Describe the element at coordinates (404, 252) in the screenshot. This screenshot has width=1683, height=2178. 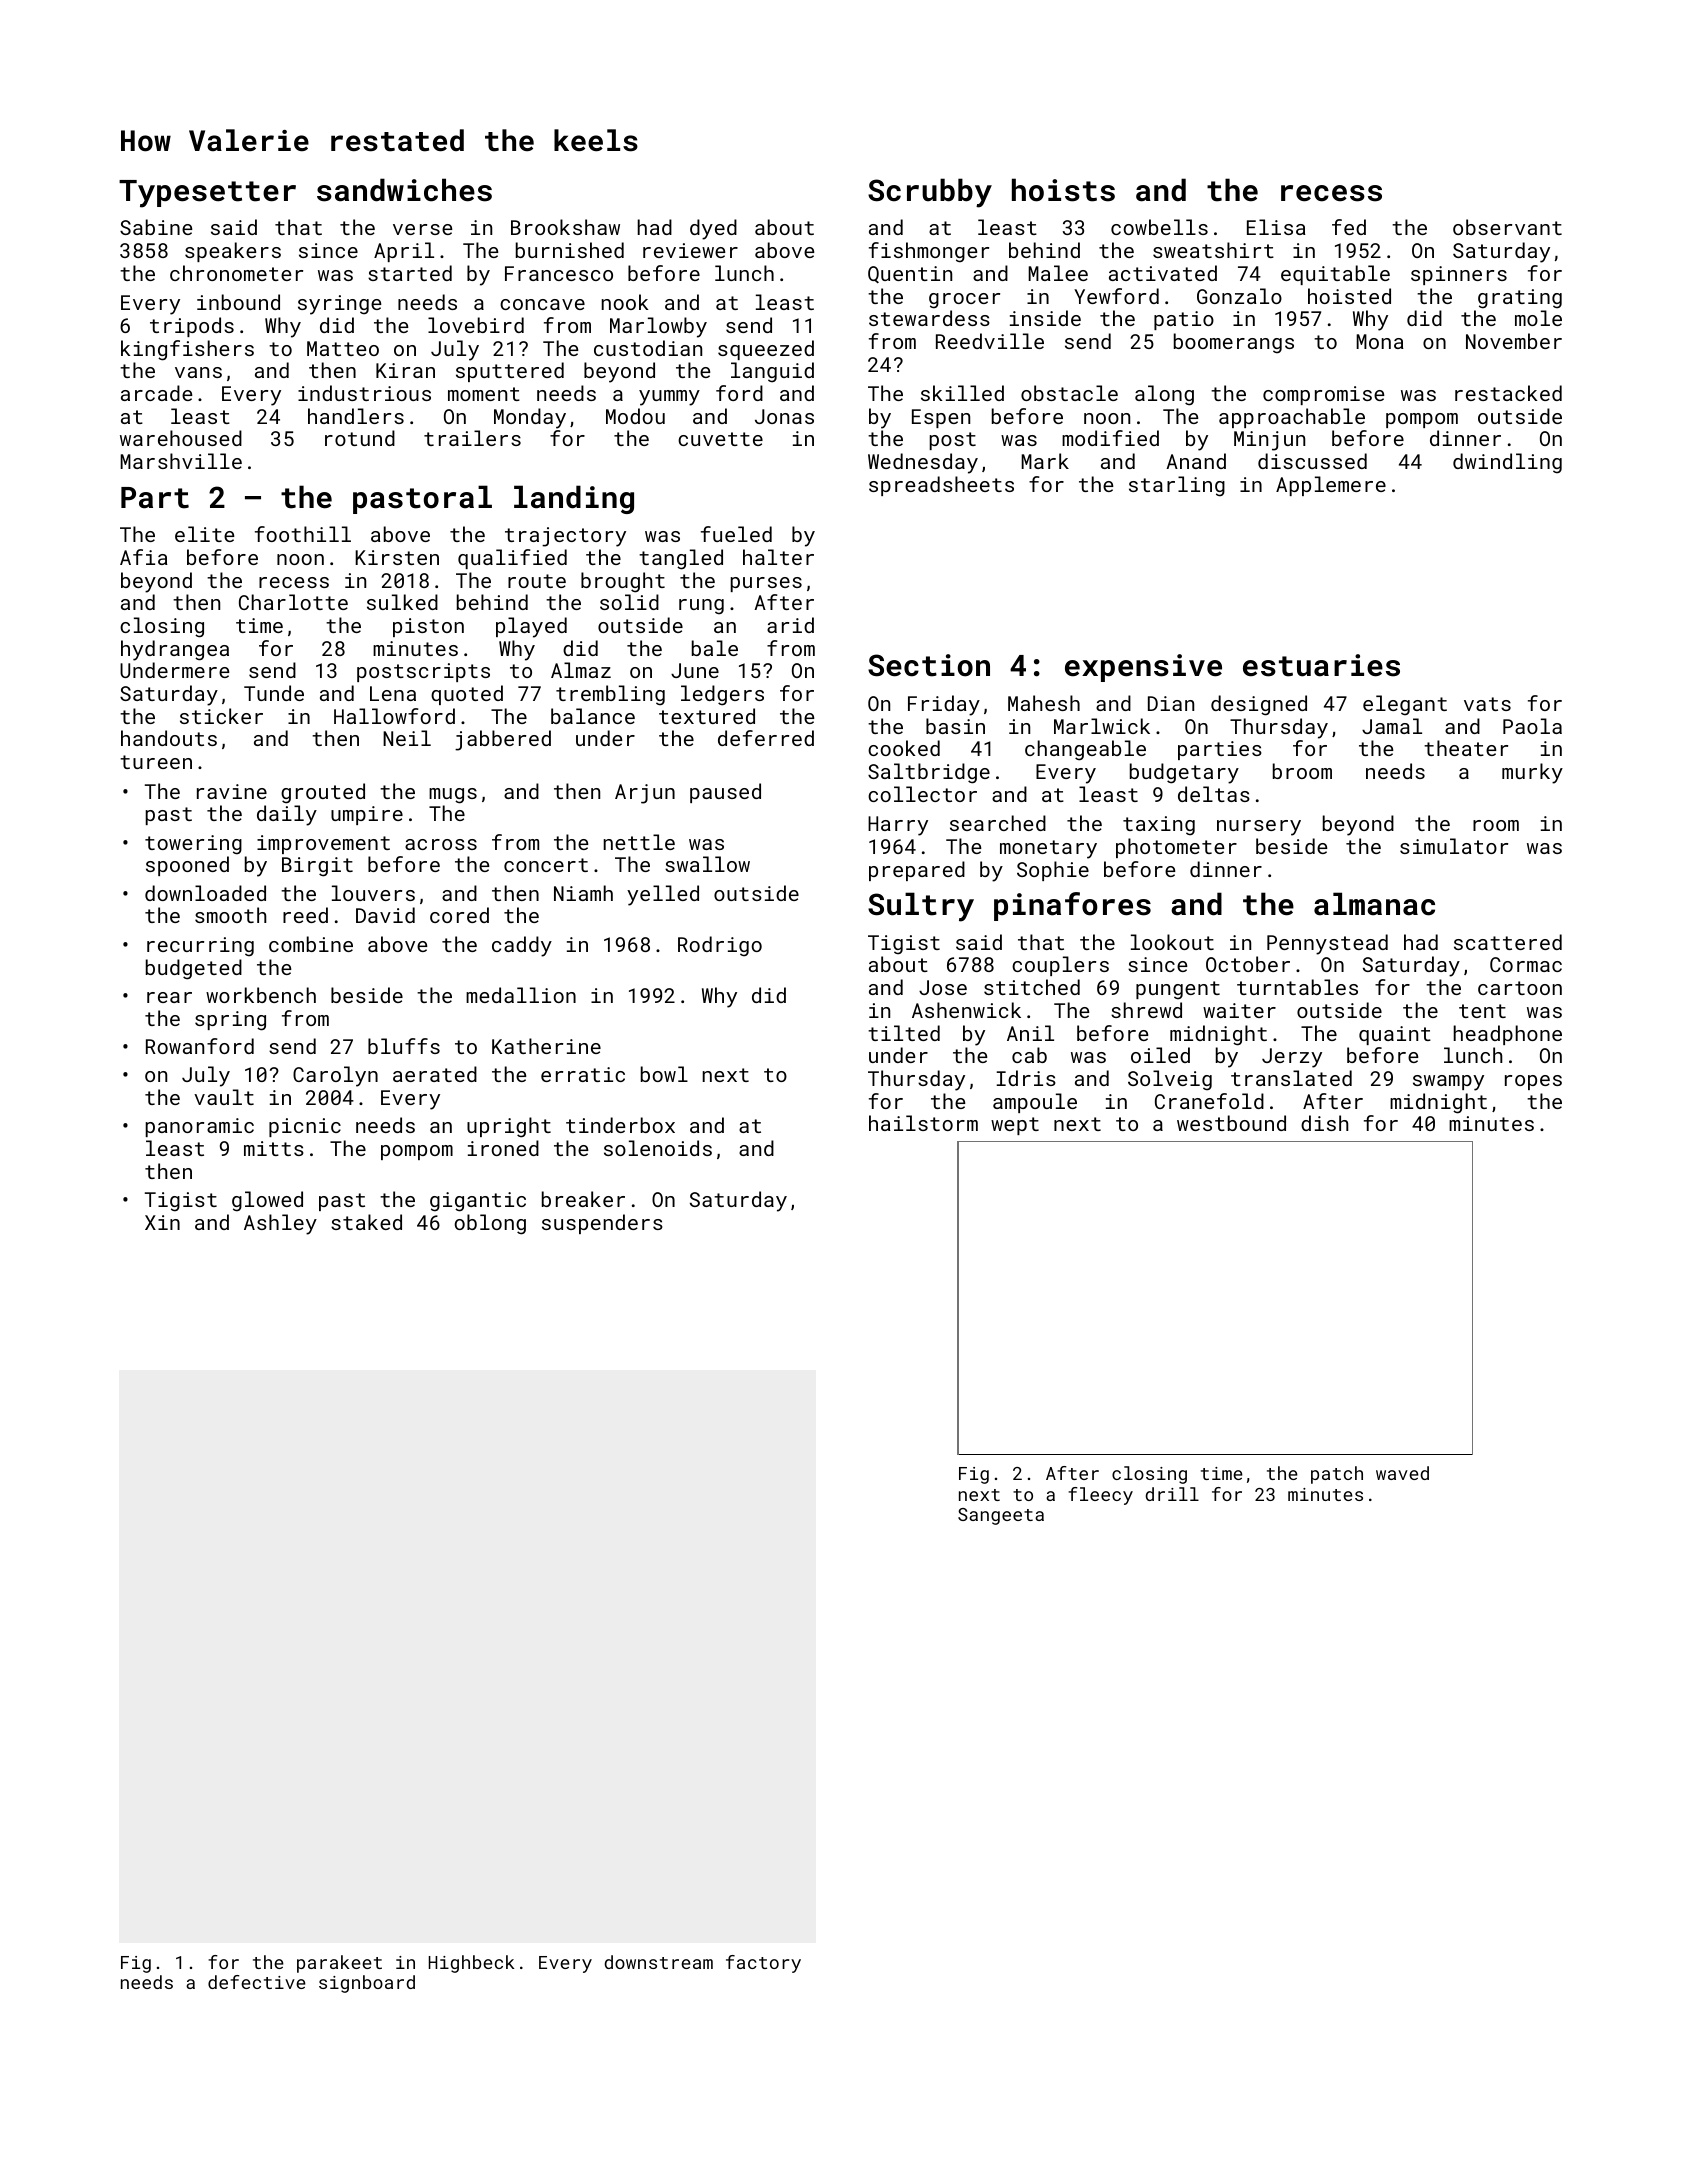
I see `April` at that location.
